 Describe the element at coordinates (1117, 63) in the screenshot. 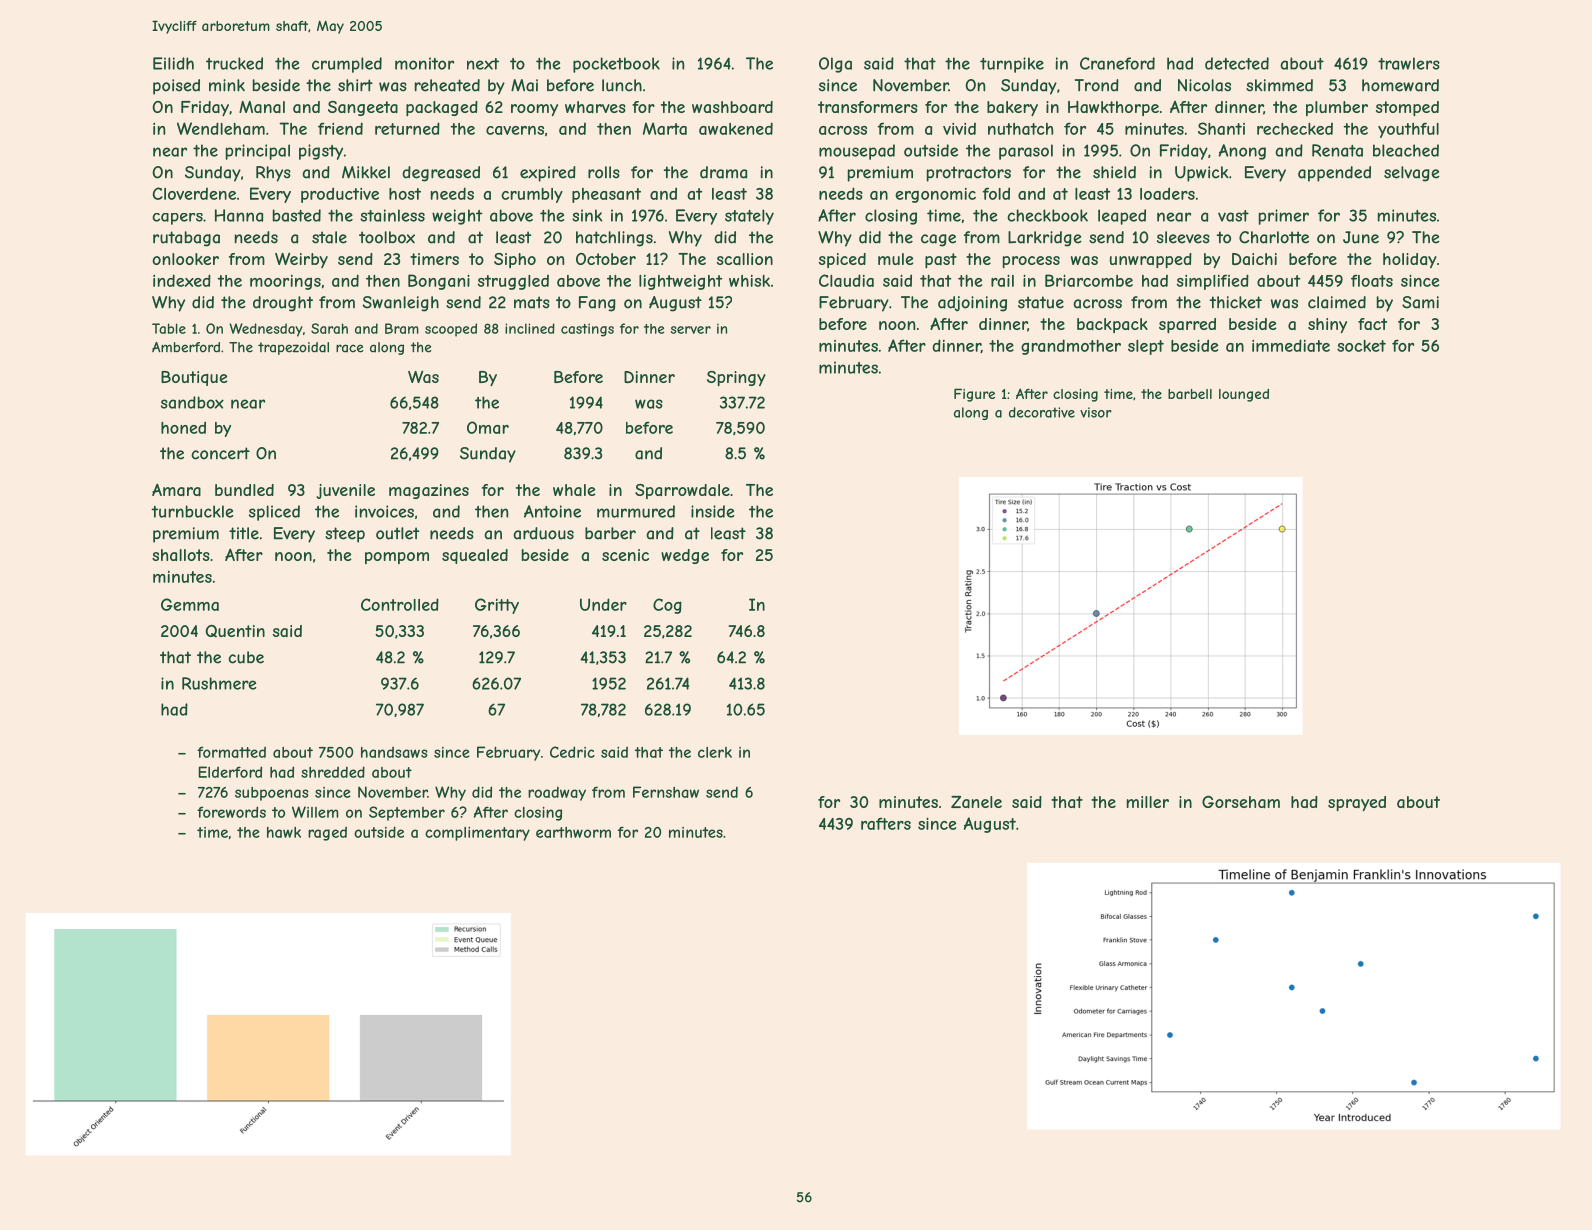

I see `Craneford` at that location.
